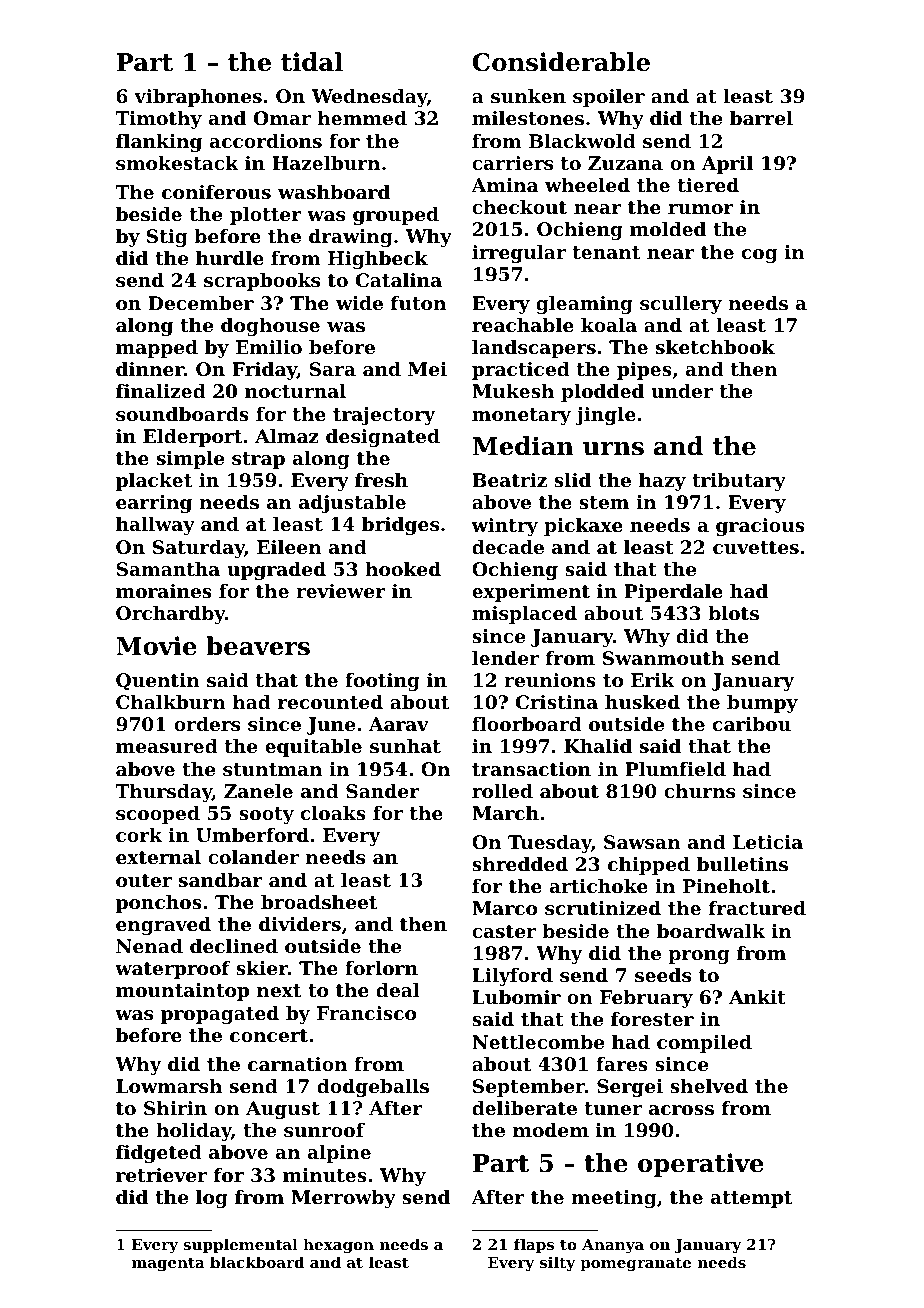 The height and width of the screenshot is (1308, 924). What do you see at coordinates (699, 957) in the screenshot?
I see `prong` at bounding box center [699, 957].
